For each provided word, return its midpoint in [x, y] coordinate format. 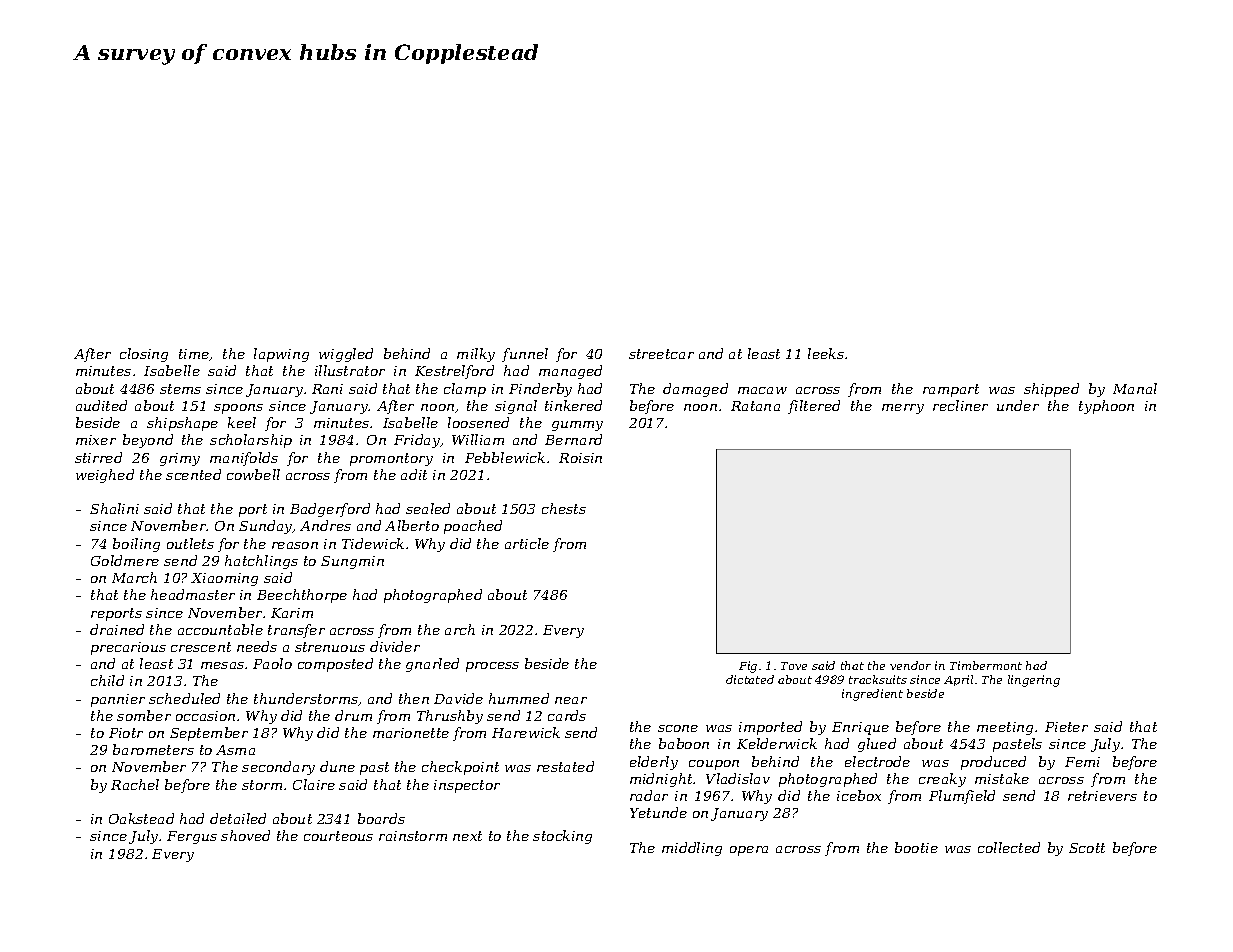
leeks [826, 353]
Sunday [266, 527]
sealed [428, 508]
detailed [238, 818]
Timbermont [986, 665]
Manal [1135, 388]
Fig [748, 667]
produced [993, 763]
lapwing [281, 355]
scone [678, 728]
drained [117, 629]
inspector [467, 786]
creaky [942, 780]
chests [564, 508]
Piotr [126, 733]
